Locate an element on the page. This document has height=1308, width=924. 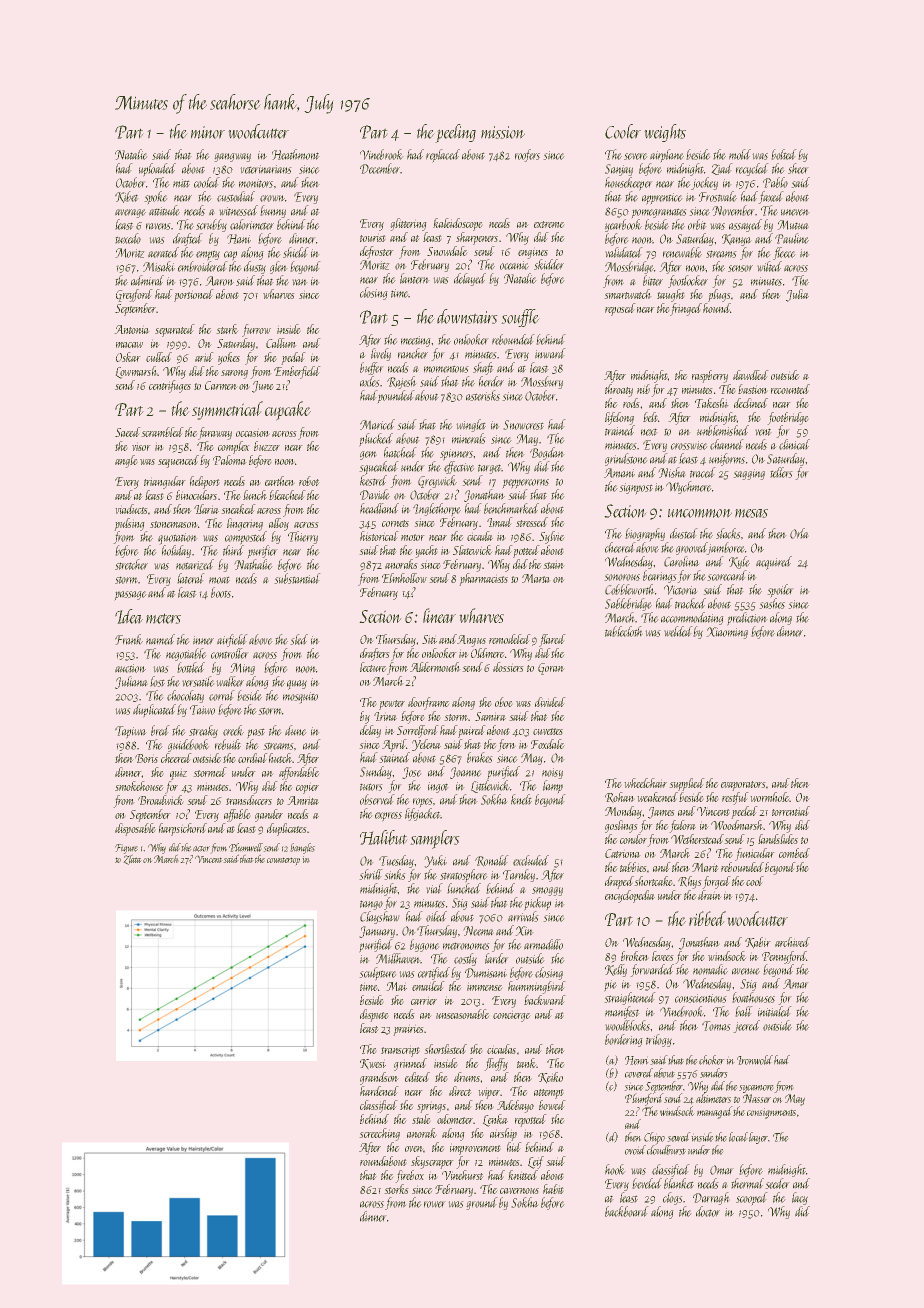
kaleidoscope is located at coordinates (458, 224).
